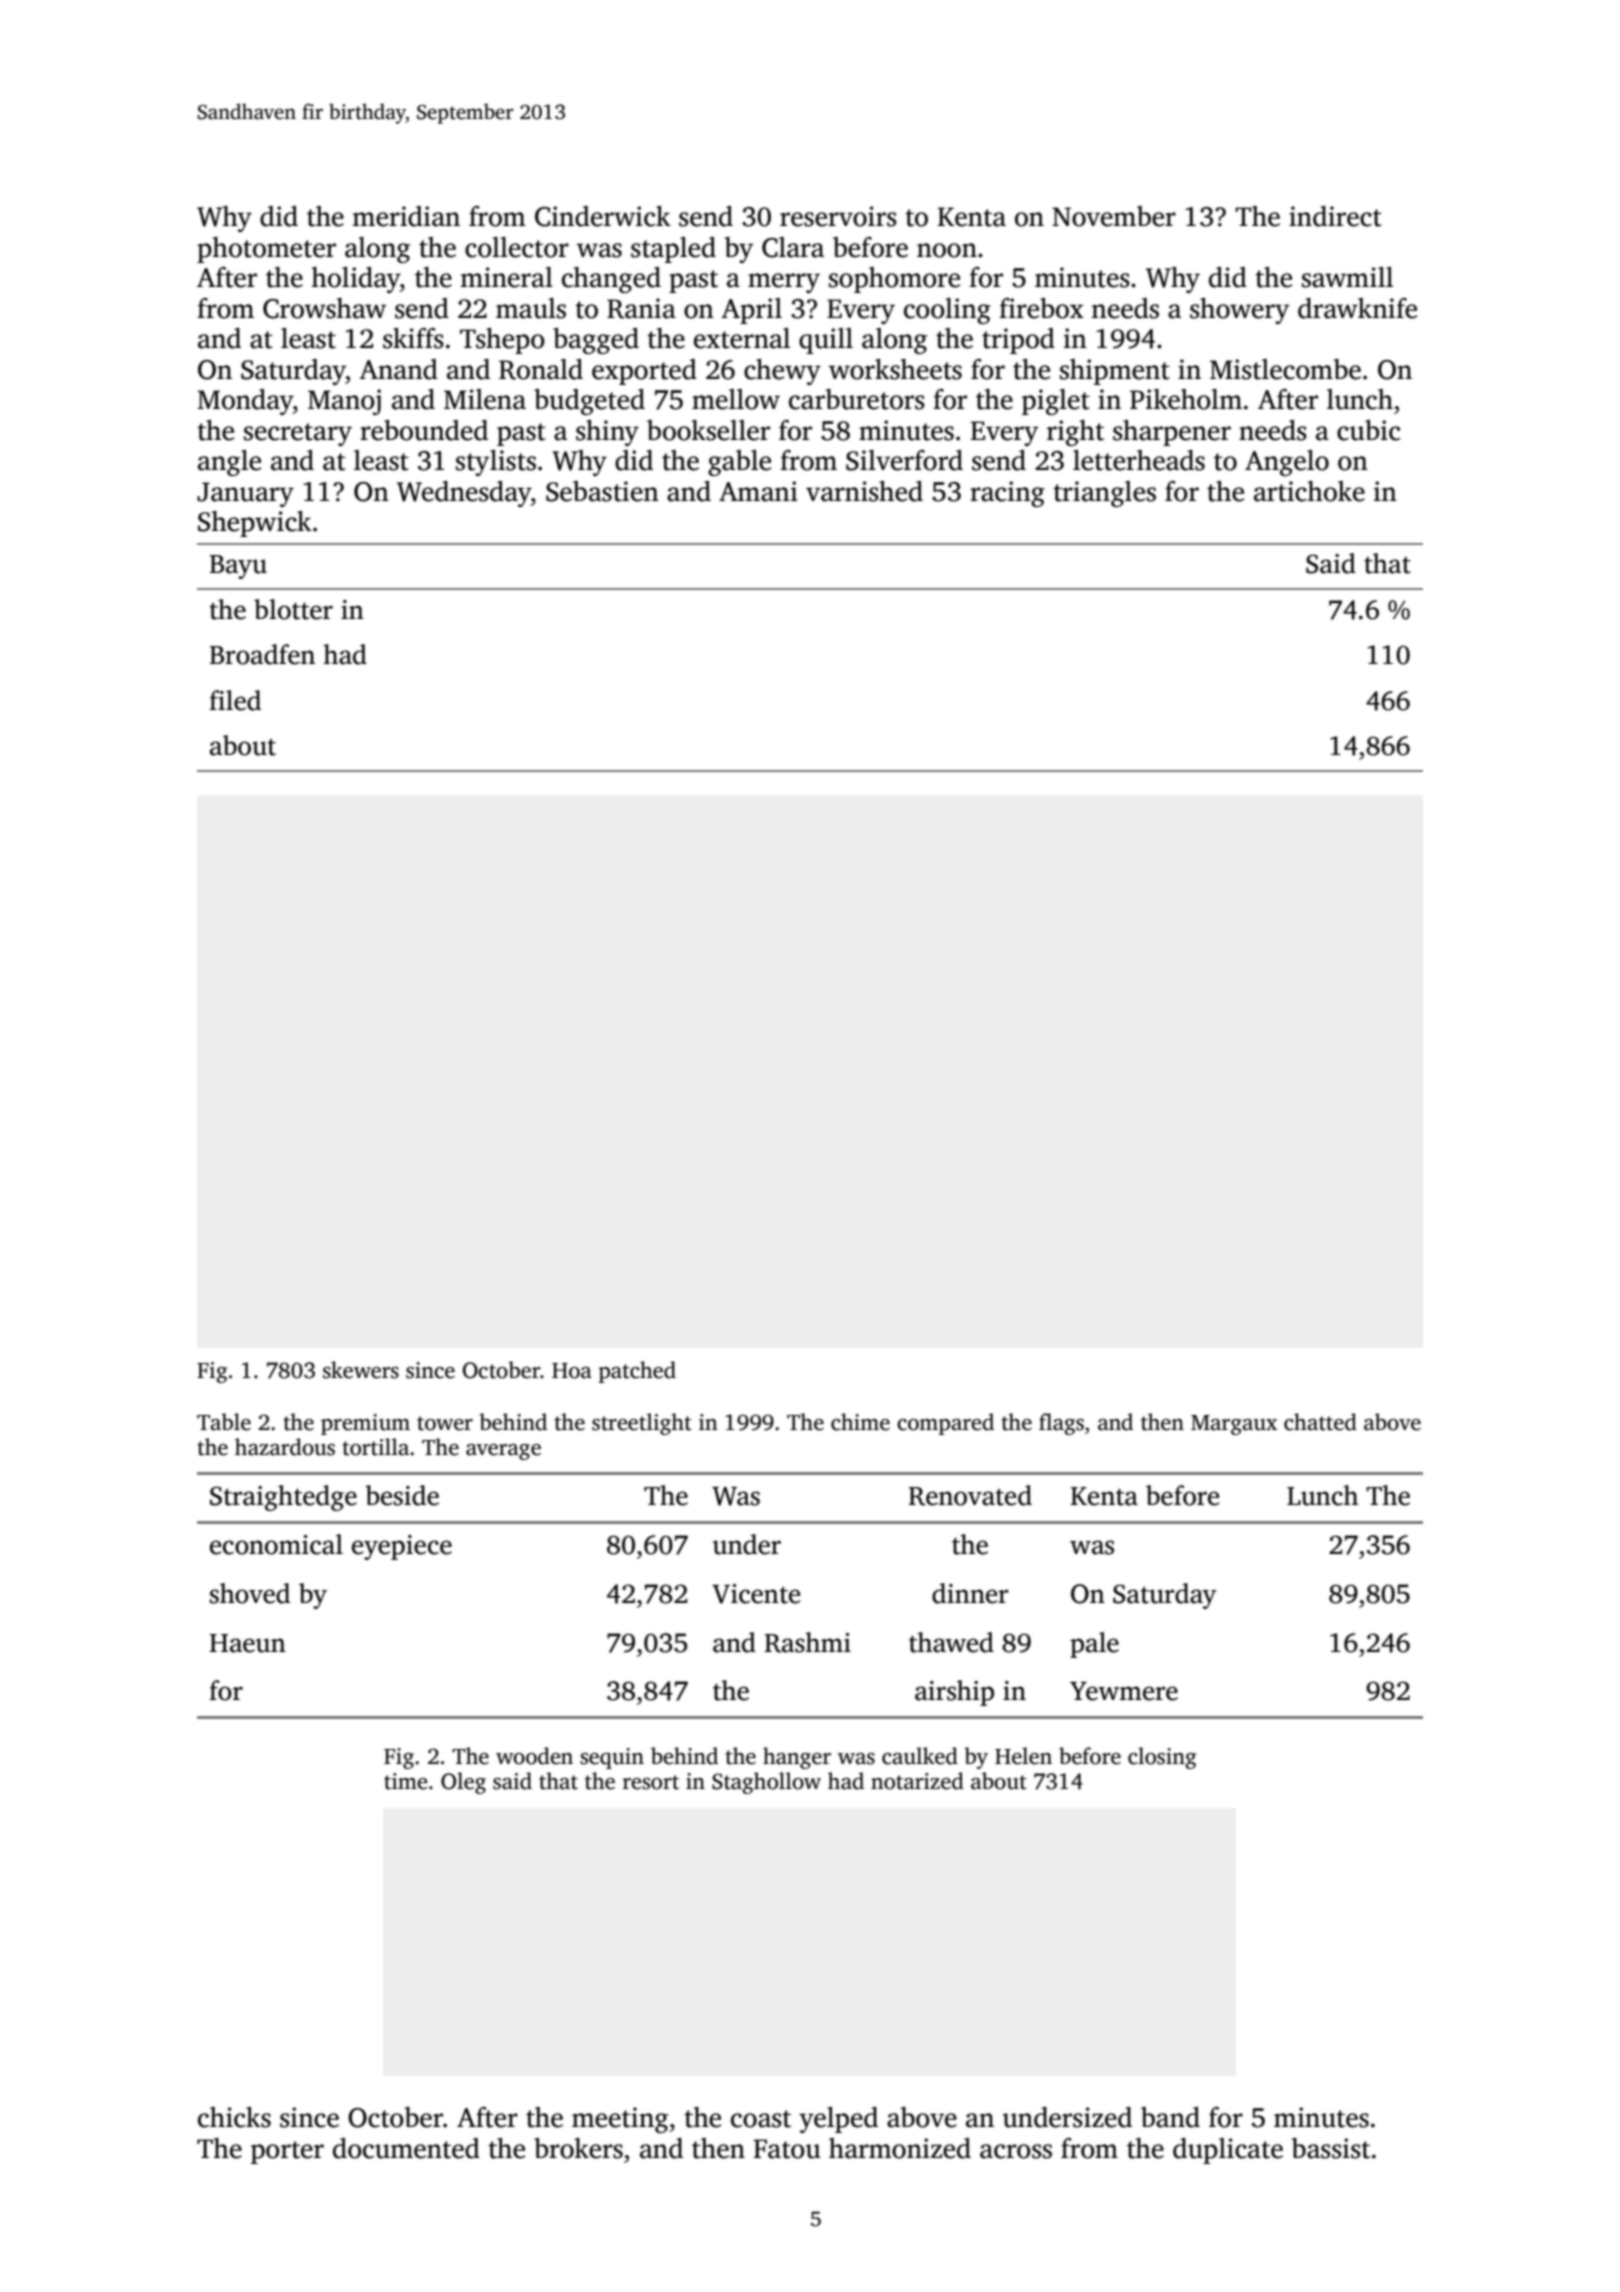 The height and width of the screenshot is (2292, 1620). Describe the element at coordinates (276, 1544) in the screenshot. I see `economical` at that location.
